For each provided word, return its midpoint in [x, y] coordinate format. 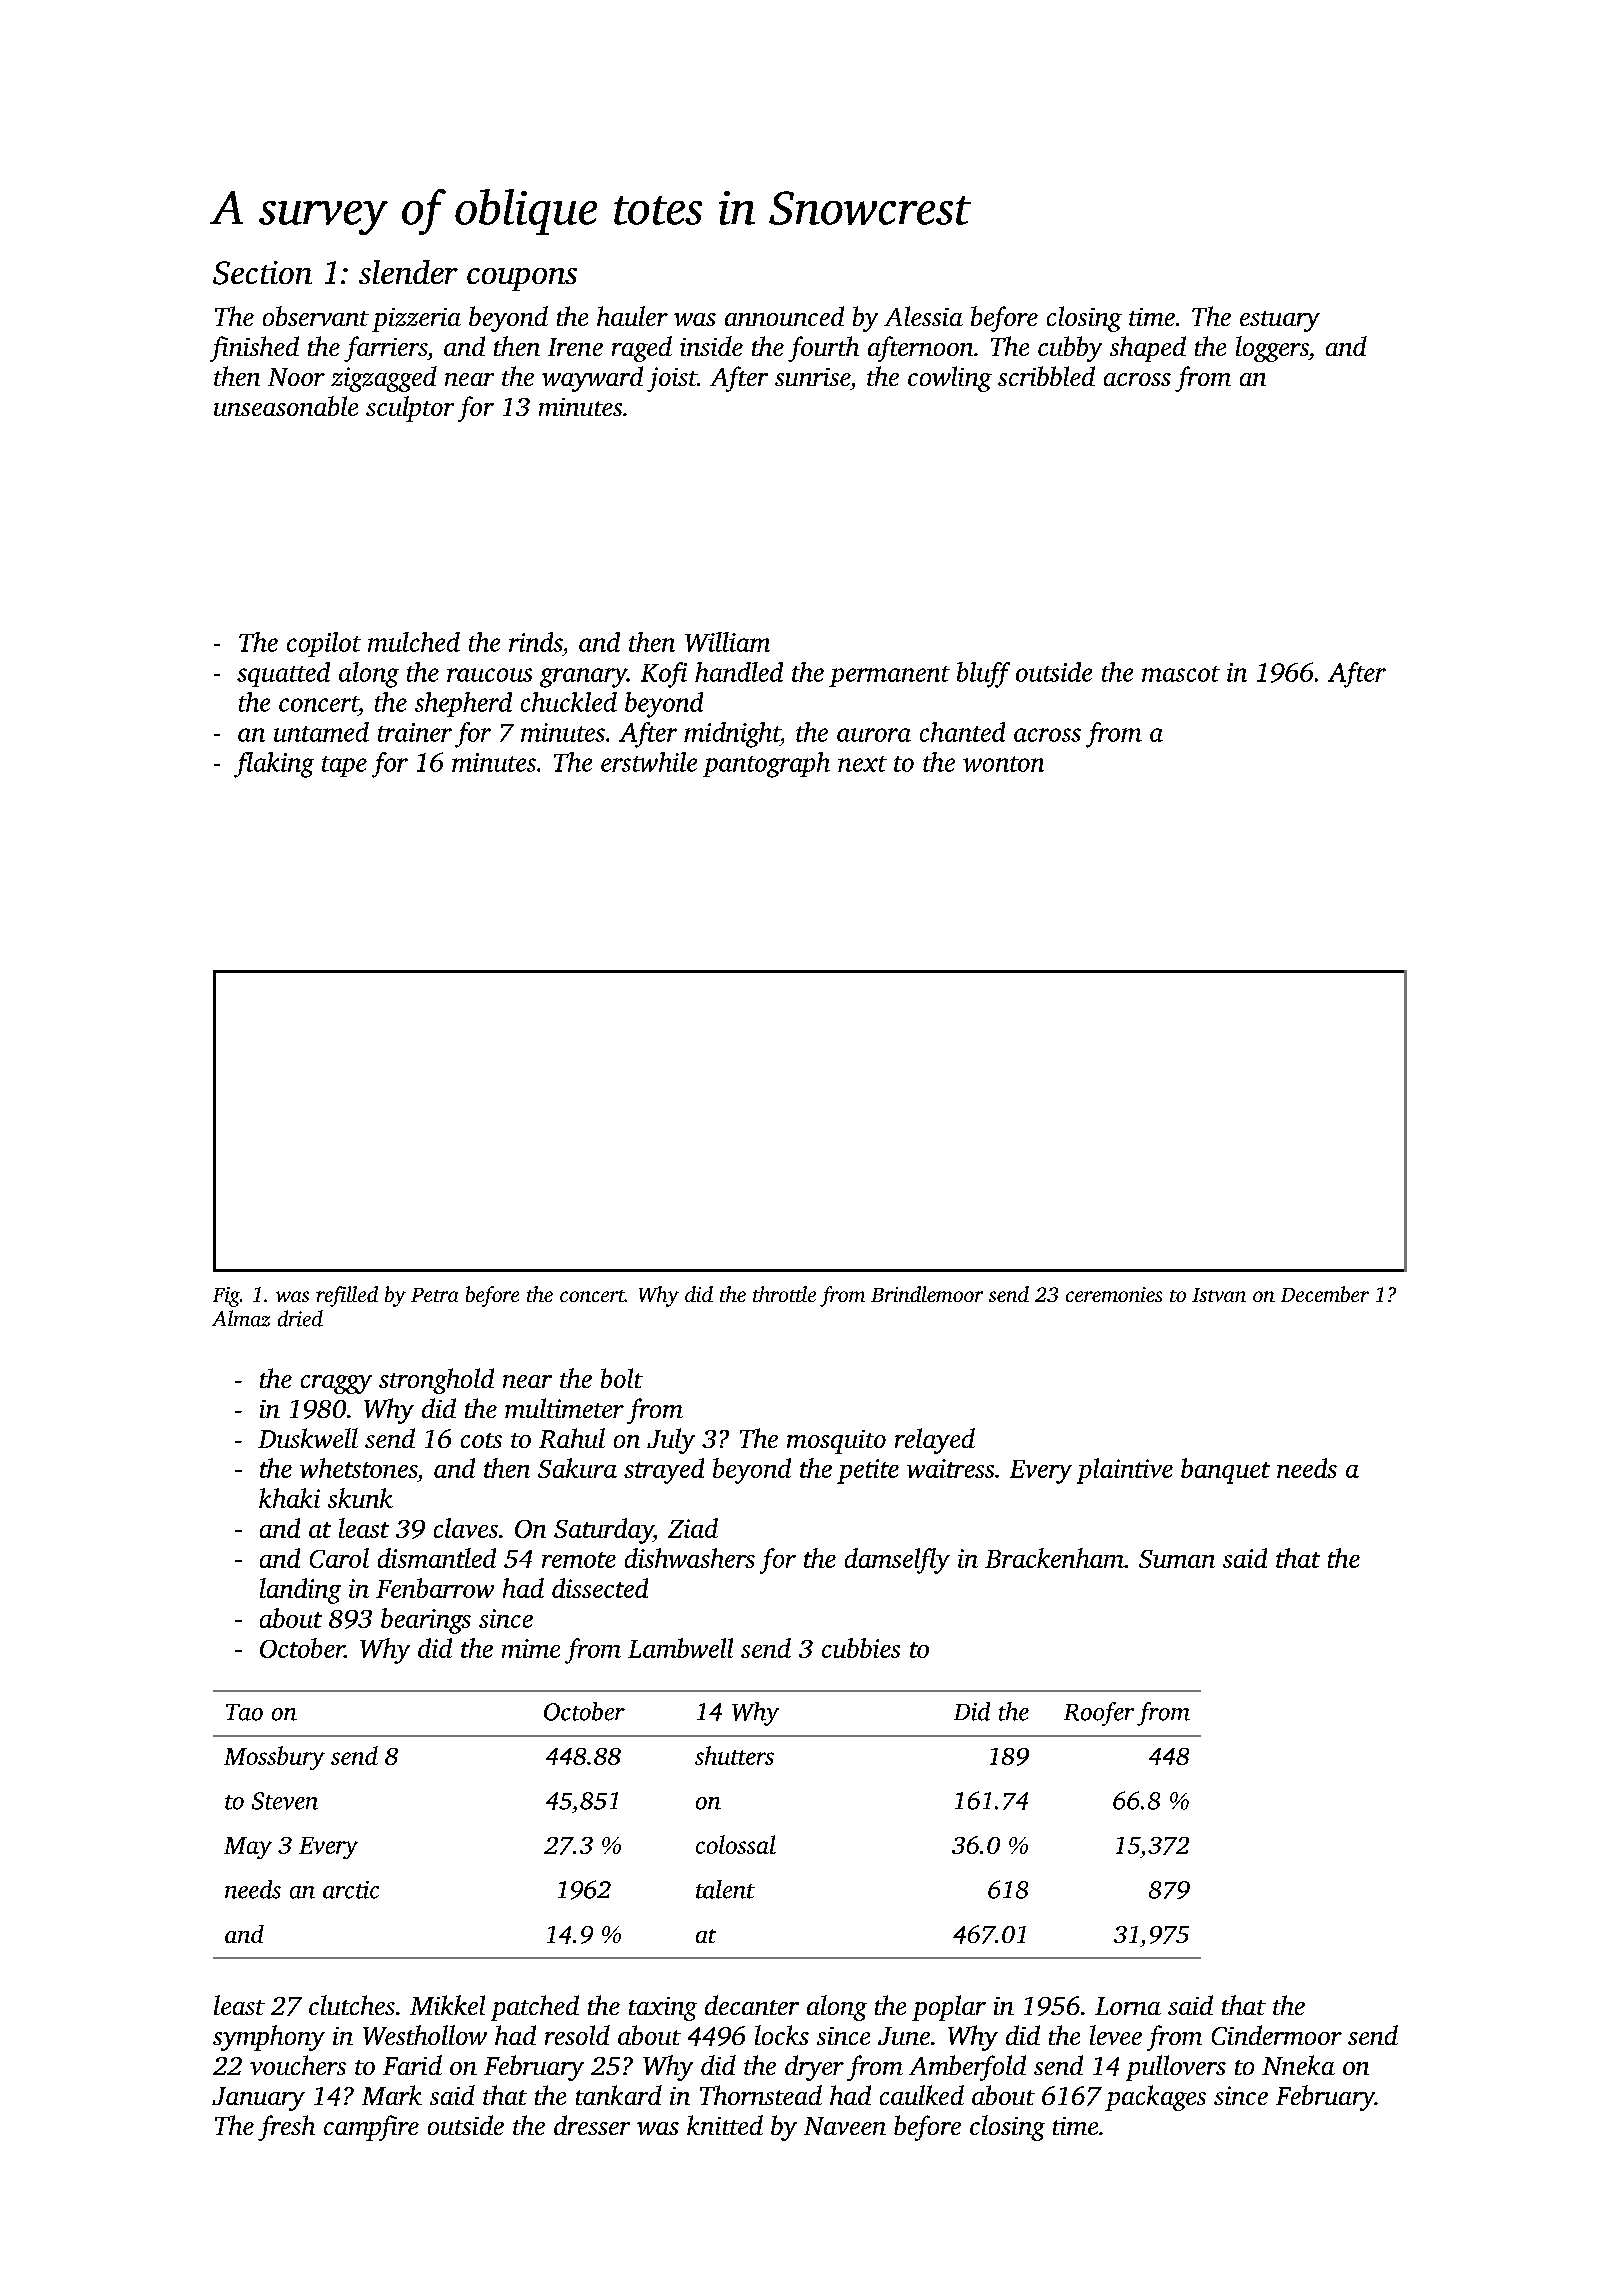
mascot [1181, 674]
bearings [426, 1621]
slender [408, 272]
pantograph [766, 765]
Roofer [1099, 1714]
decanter [752, 2005]
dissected [600, 1588]
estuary [1280, 321]
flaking [274, 765]
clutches [352, 2005]
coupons [522, 279]
